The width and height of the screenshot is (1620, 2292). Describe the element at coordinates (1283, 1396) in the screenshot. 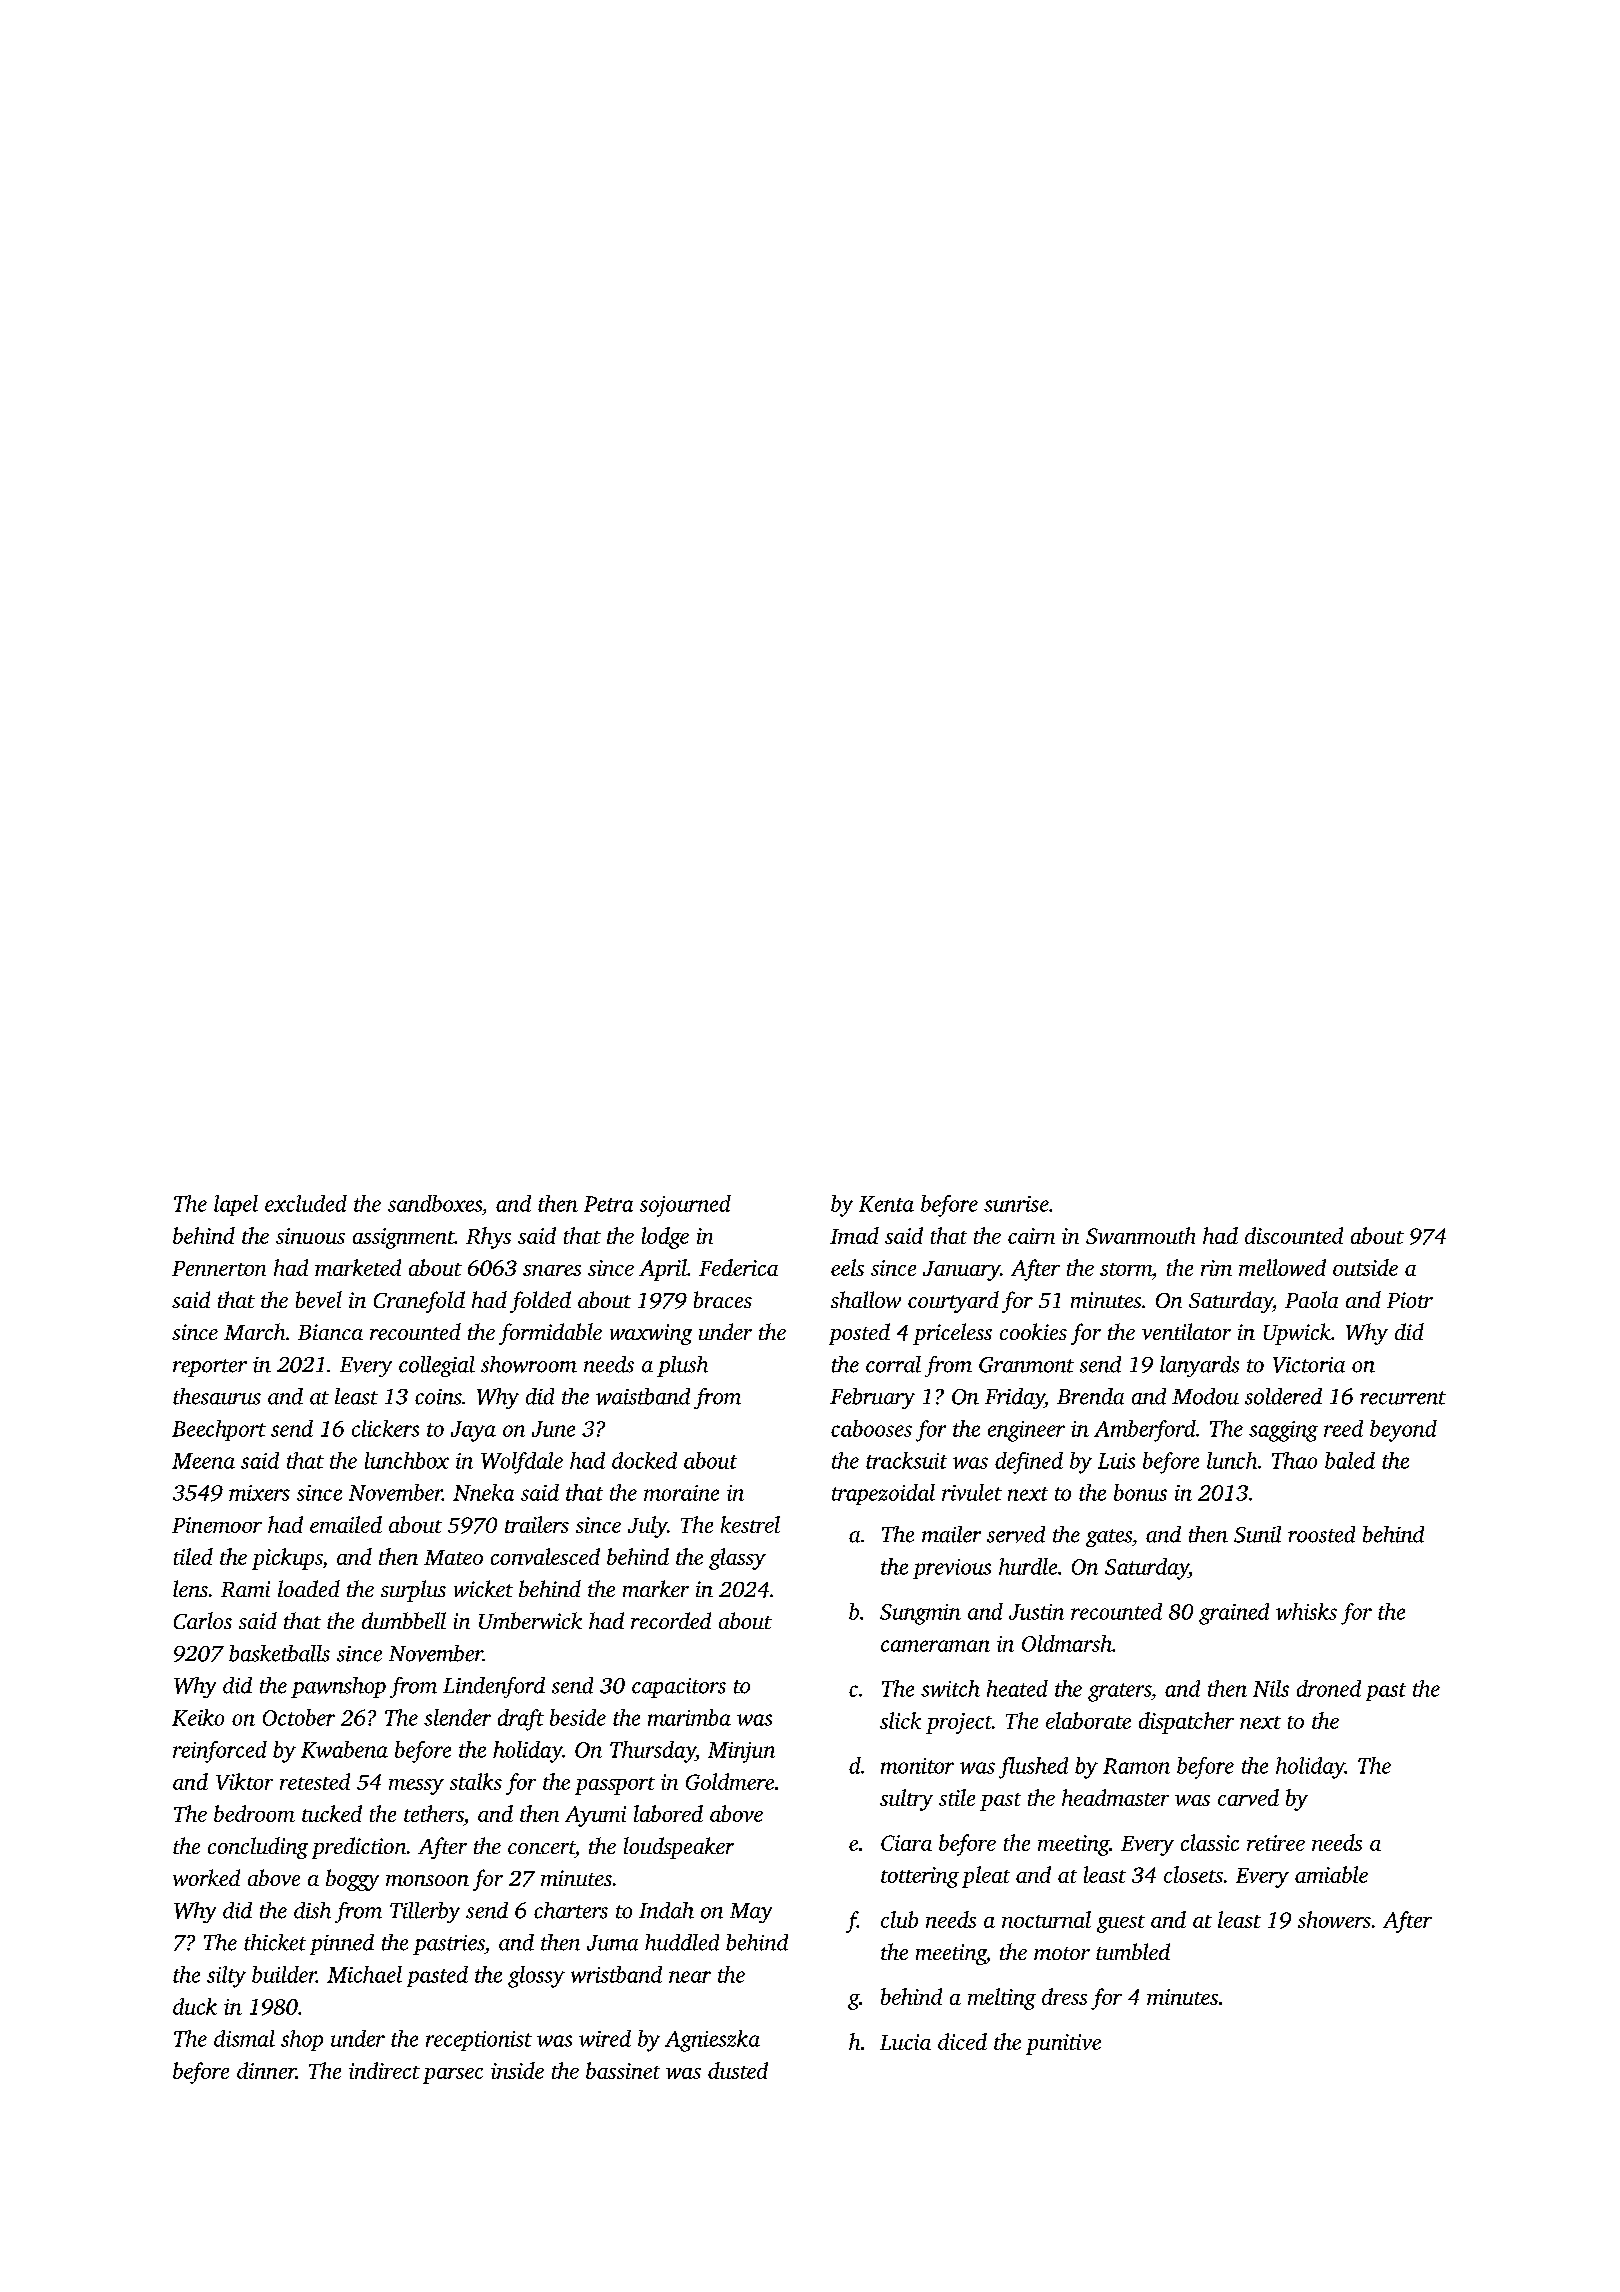

I see `soldered` at that location.
